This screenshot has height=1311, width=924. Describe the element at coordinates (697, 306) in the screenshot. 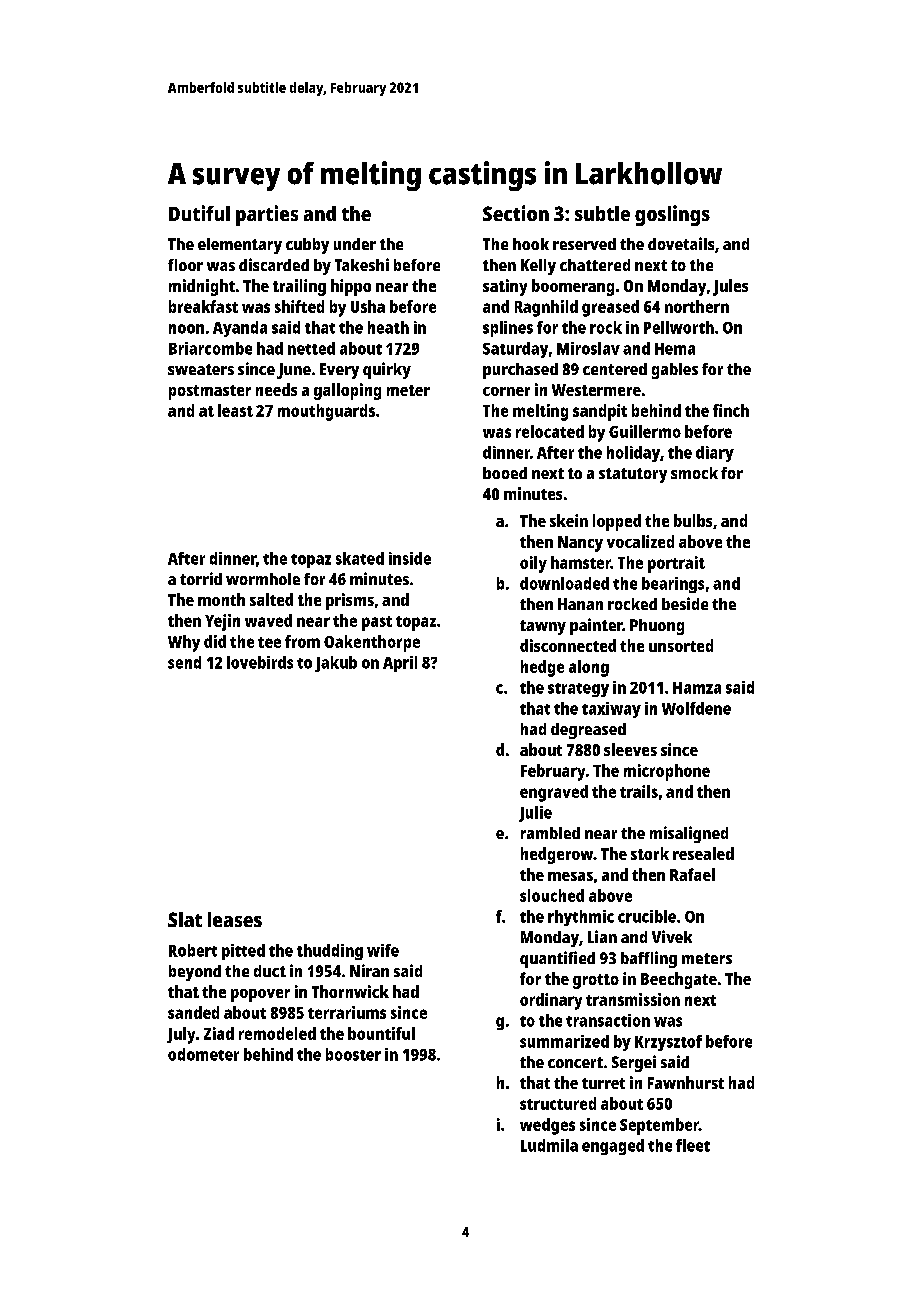

I see `northern` at that location.
